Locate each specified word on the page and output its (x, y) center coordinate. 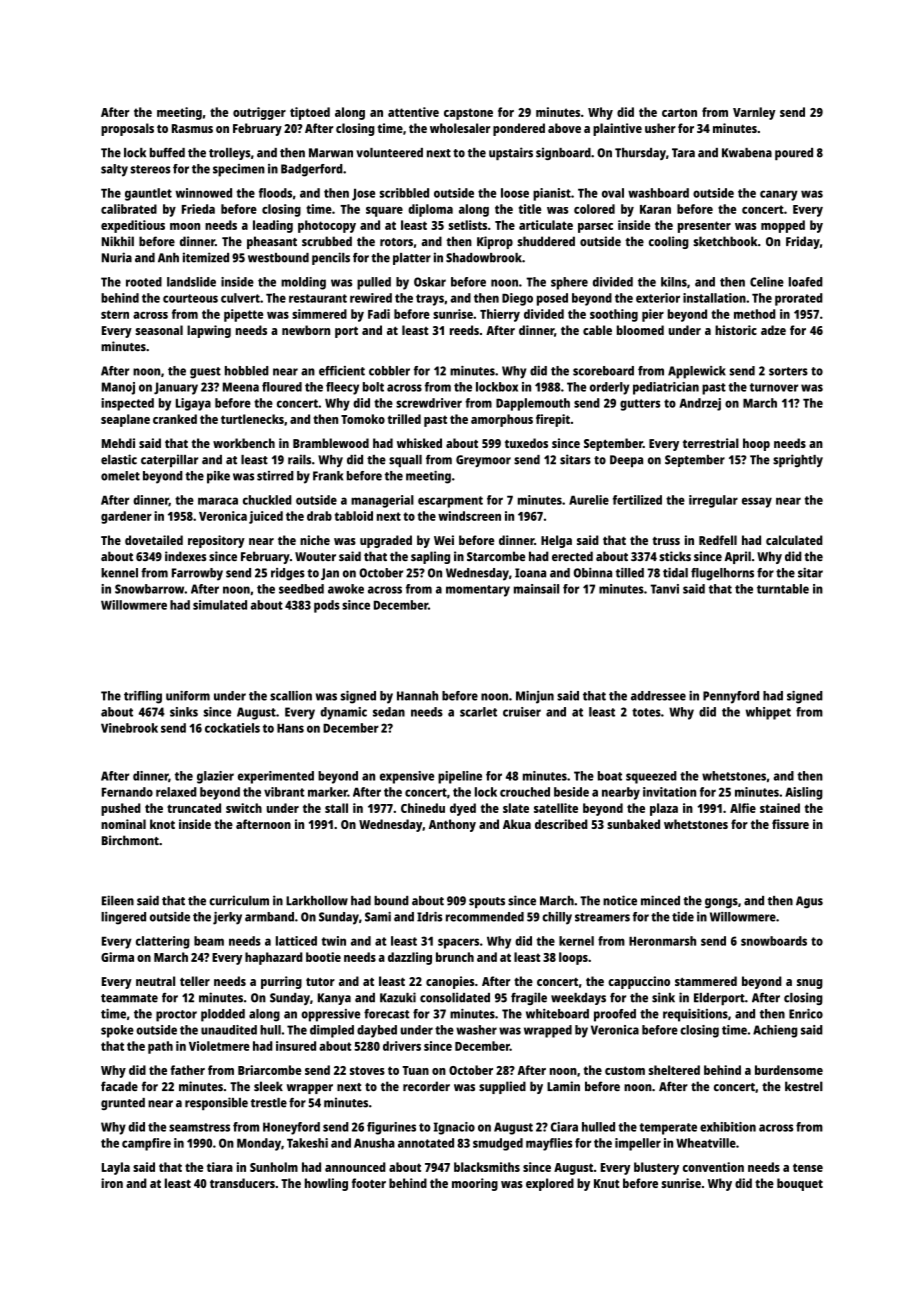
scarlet (478, 712)
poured (794, 154)
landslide (191, 282)
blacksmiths (487, 1167)
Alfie (743, 808)
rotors (396, 242)
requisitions (695, 1015)
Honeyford (291, 1128)
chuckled (267, 500)
